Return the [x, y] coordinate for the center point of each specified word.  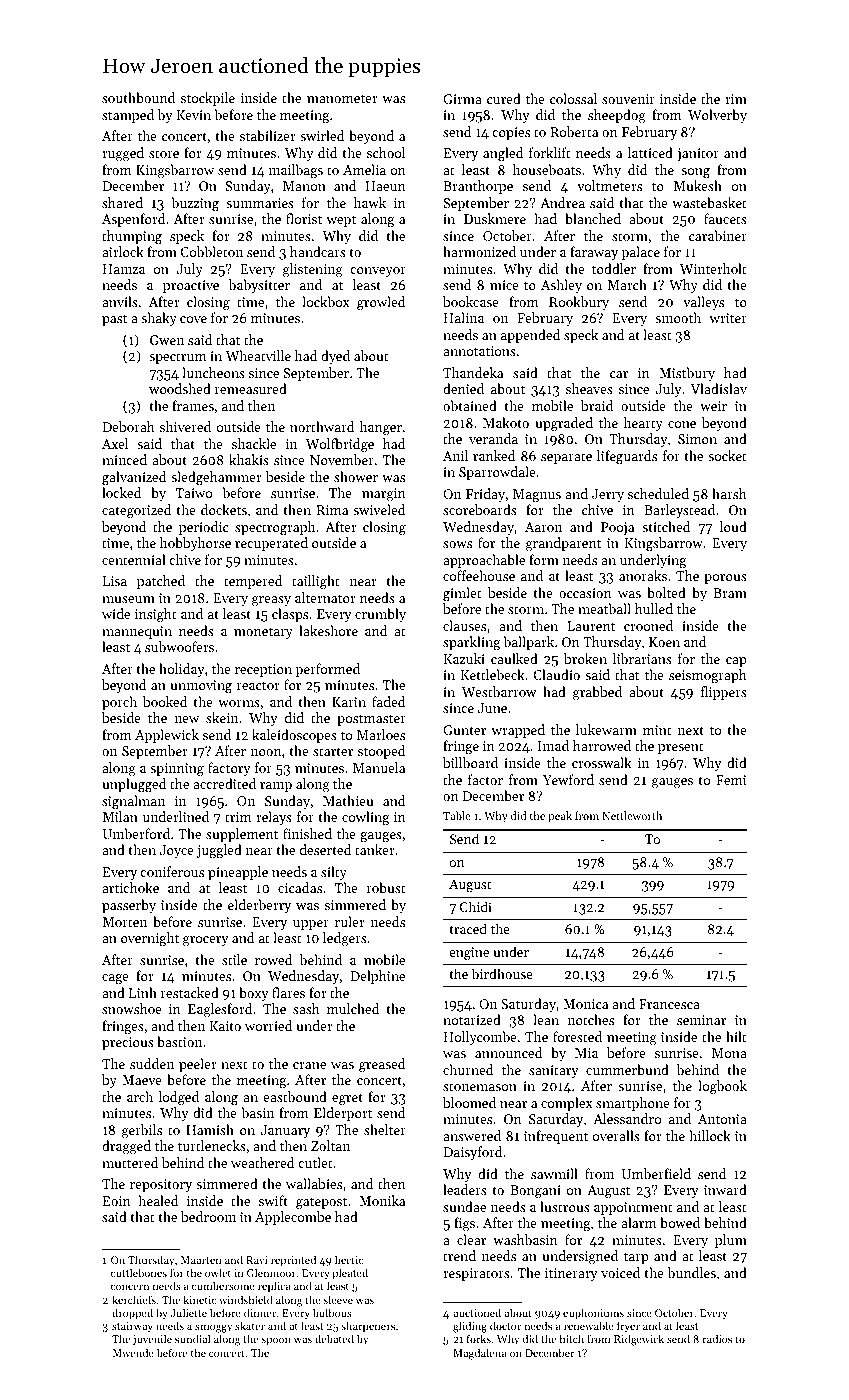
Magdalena [480, 1354]
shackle [254, 443]
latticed [650, 152]
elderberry [259, 906]
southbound [138, 97]
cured [504, 98]
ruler [350, 921]
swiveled [379, 509]
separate [566, 458]
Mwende [133, 1352]
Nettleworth [632, 815]
